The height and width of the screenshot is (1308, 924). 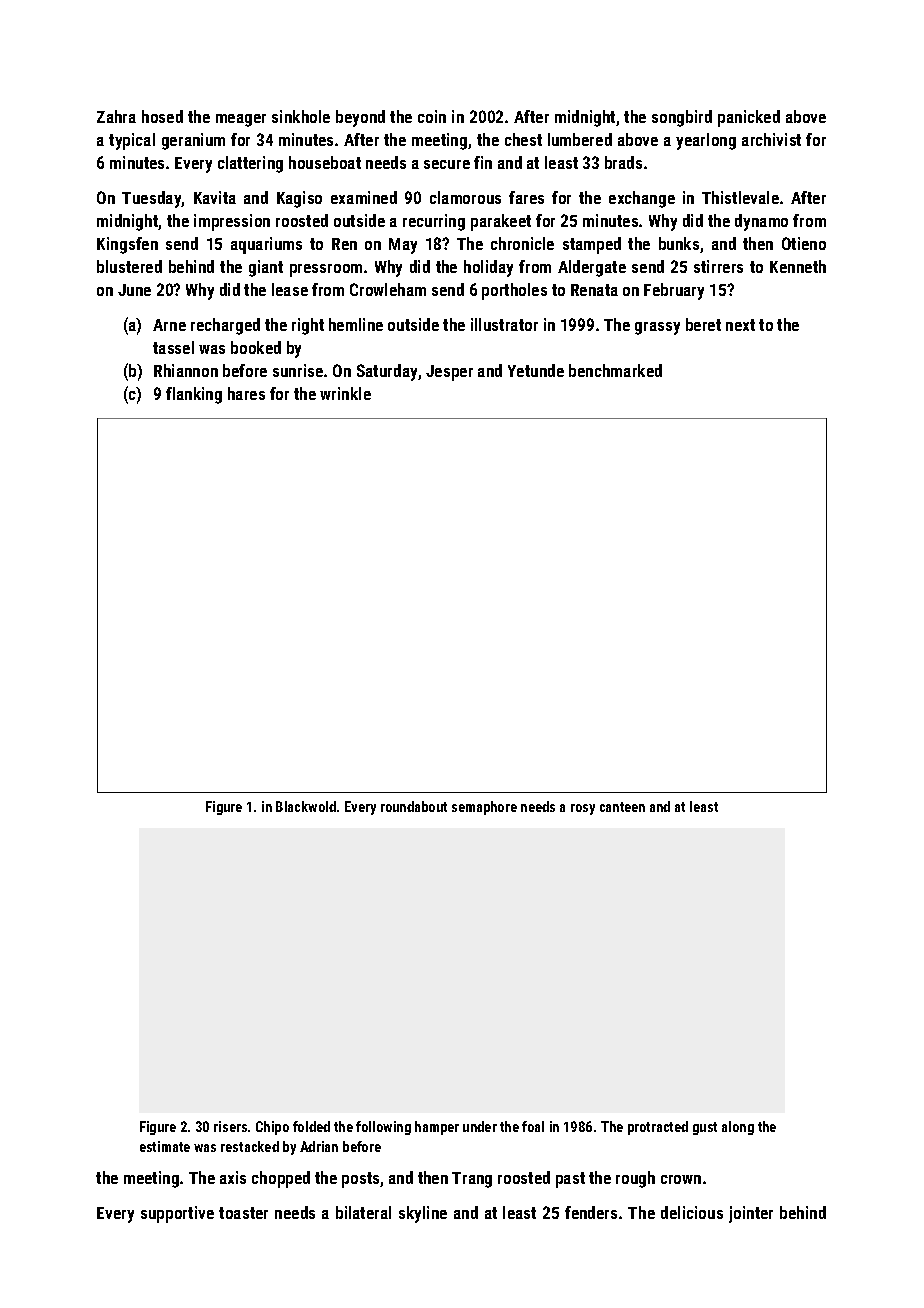 I want to click on archivist, so click(x=771, y=139).
